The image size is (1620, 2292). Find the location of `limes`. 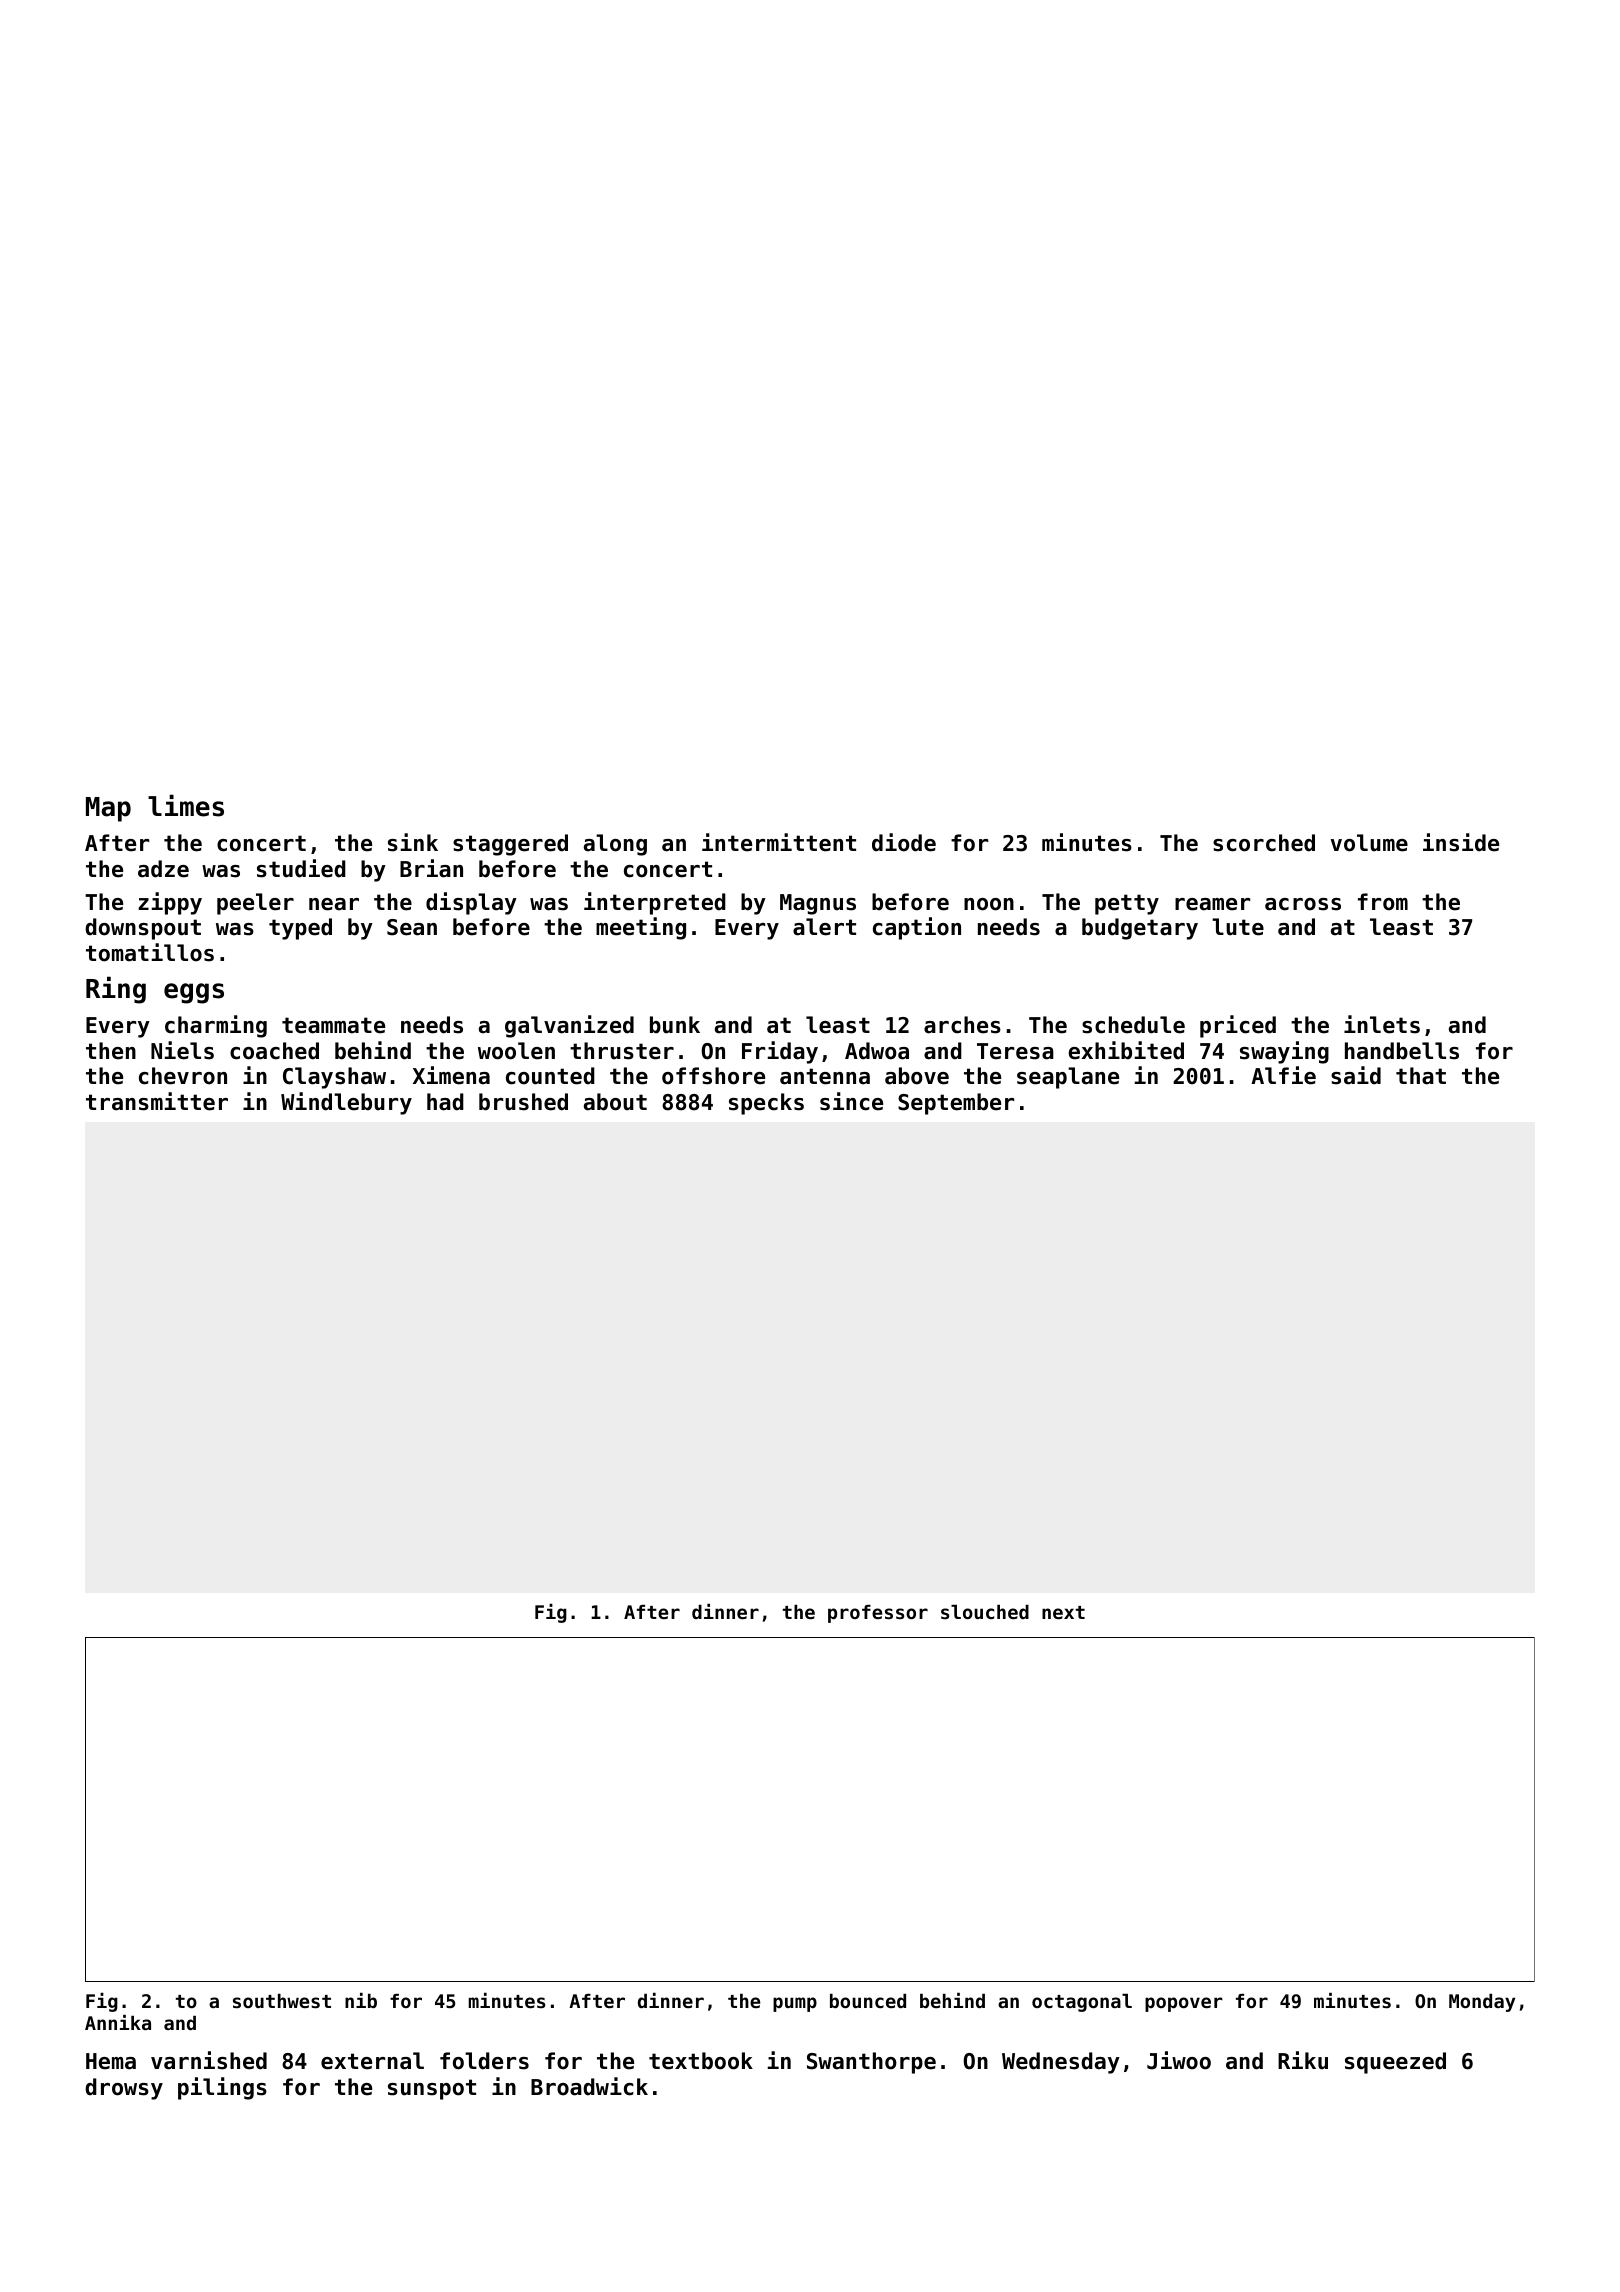

limes is located at coordinates (186, 805).
